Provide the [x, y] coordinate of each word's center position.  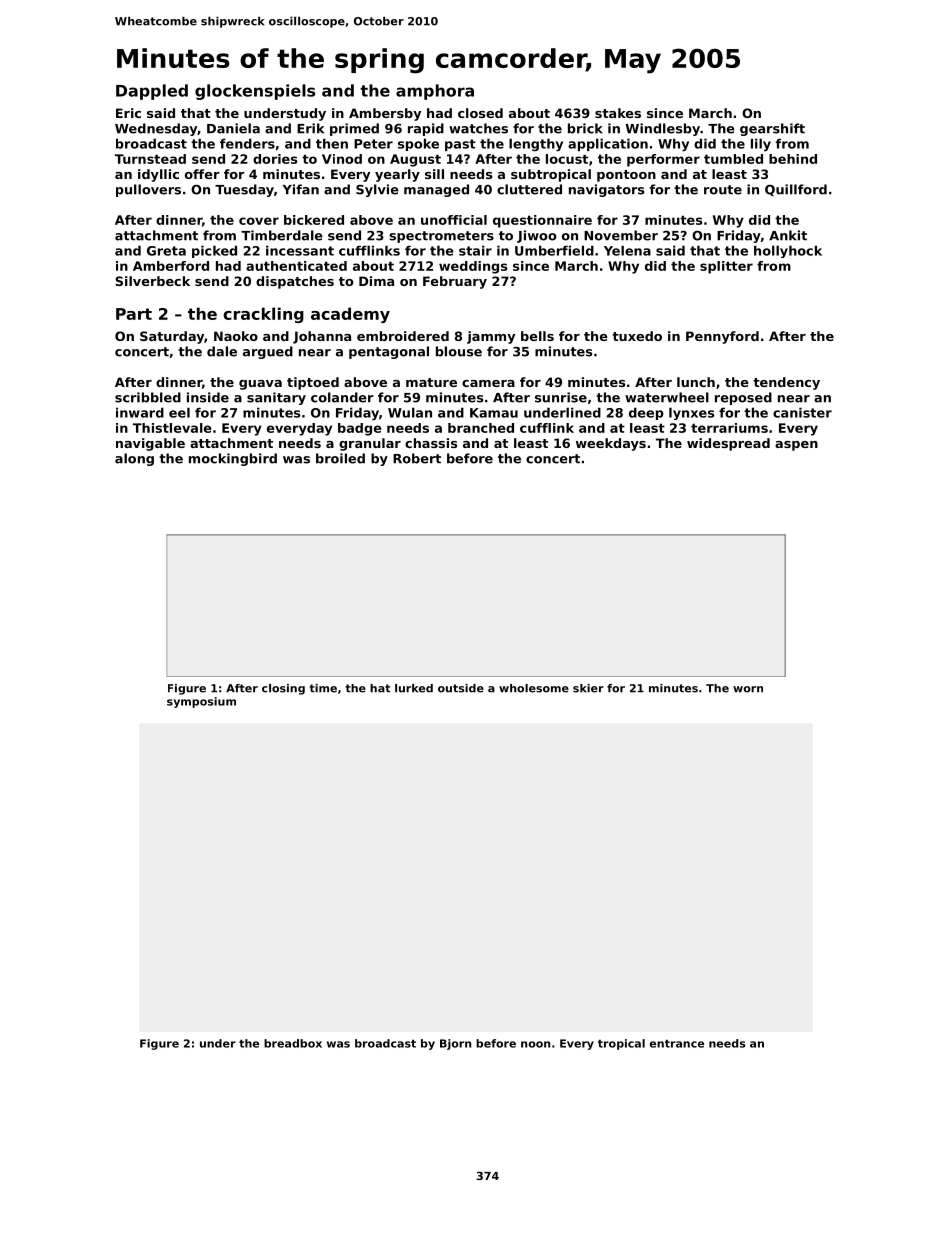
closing [283, 689]
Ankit [788, 235]
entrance [677, 1043]
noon [535, 1044]
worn [748, 689]
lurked [414, 688]
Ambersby [385, 114]
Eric [128, 113]
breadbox [293, 1043]
